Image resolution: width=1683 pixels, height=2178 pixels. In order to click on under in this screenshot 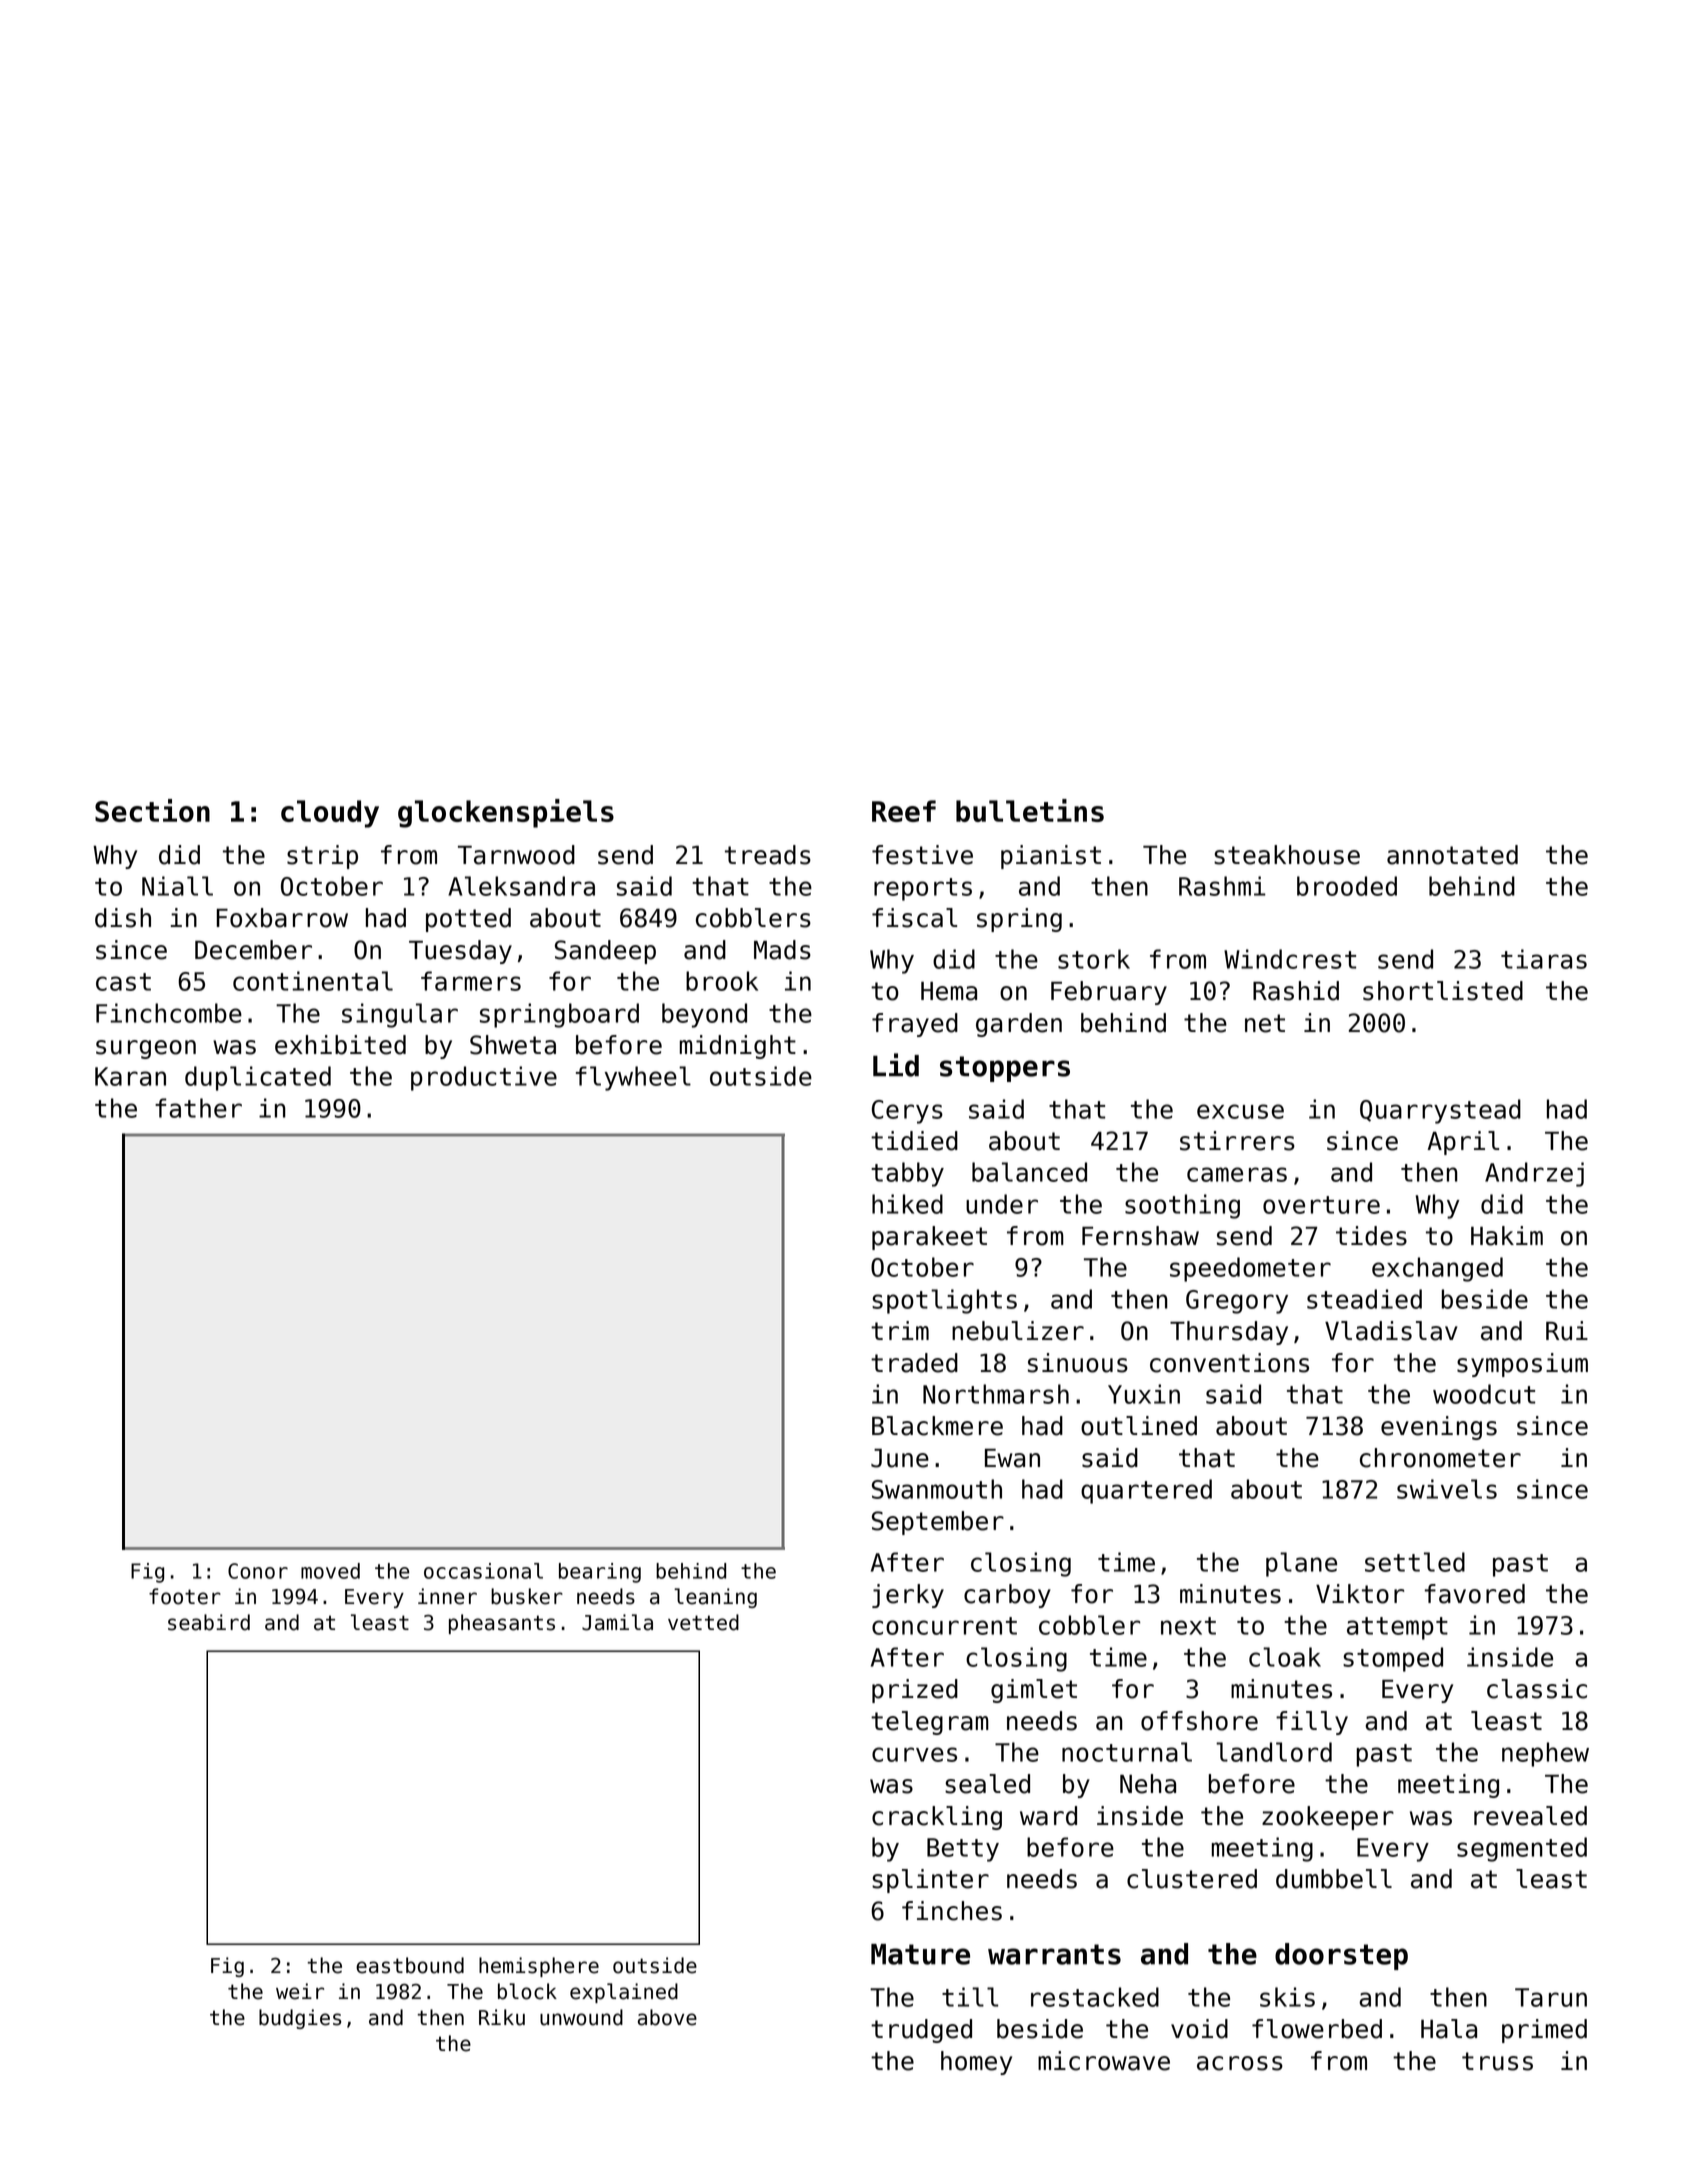, I will do `click(1002, 1204)`.
